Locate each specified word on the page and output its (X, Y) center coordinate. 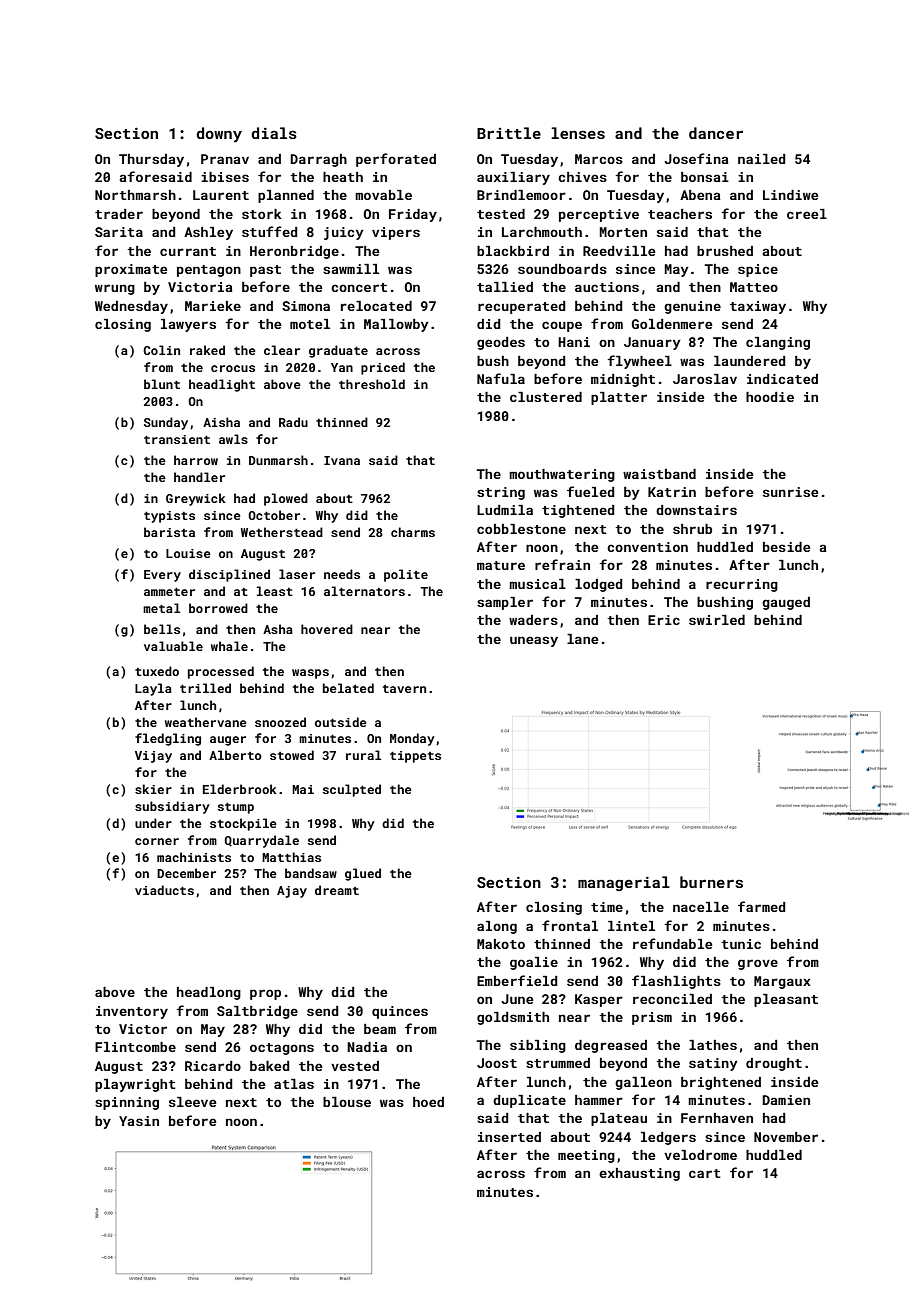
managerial (624, 883)
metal (161, 608)
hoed (428, 1102)
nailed (762, 159)
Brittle (509, 133)
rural (363, 755)
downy (219, 134)
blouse (347, 1102)
